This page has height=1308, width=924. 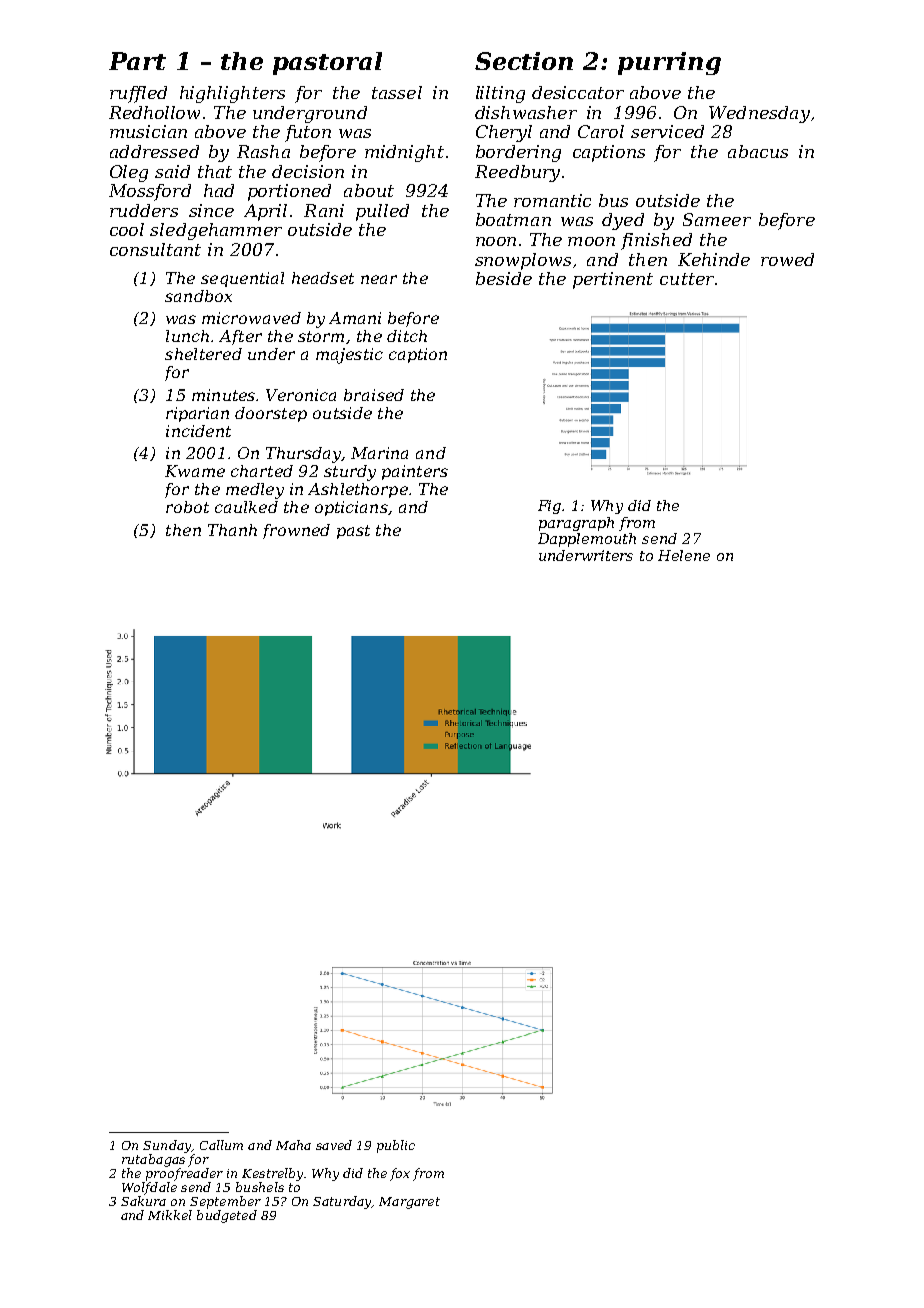 What do you see at coordinates (351, 508) in the page?
I see `opticians` at bounding box center [351, 508].
